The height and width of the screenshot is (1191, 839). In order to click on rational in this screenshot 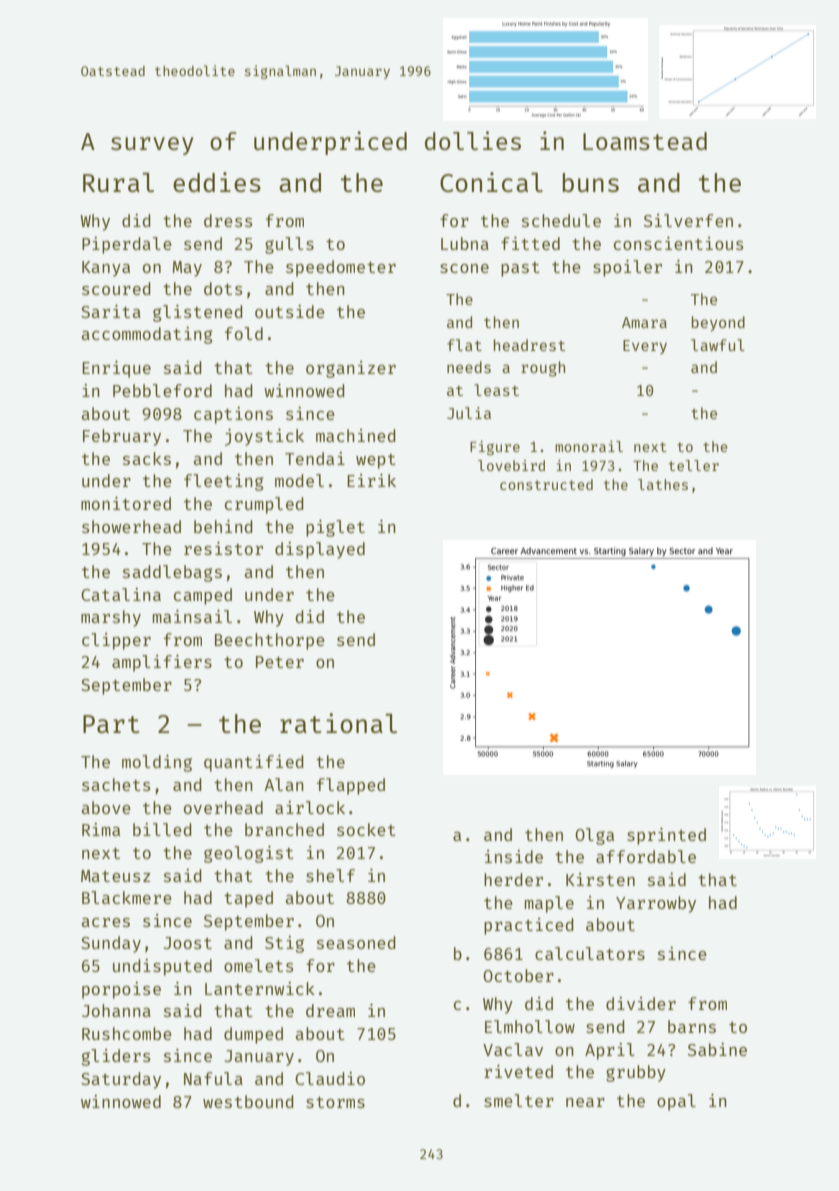, I will do `click(338, 723)`.
